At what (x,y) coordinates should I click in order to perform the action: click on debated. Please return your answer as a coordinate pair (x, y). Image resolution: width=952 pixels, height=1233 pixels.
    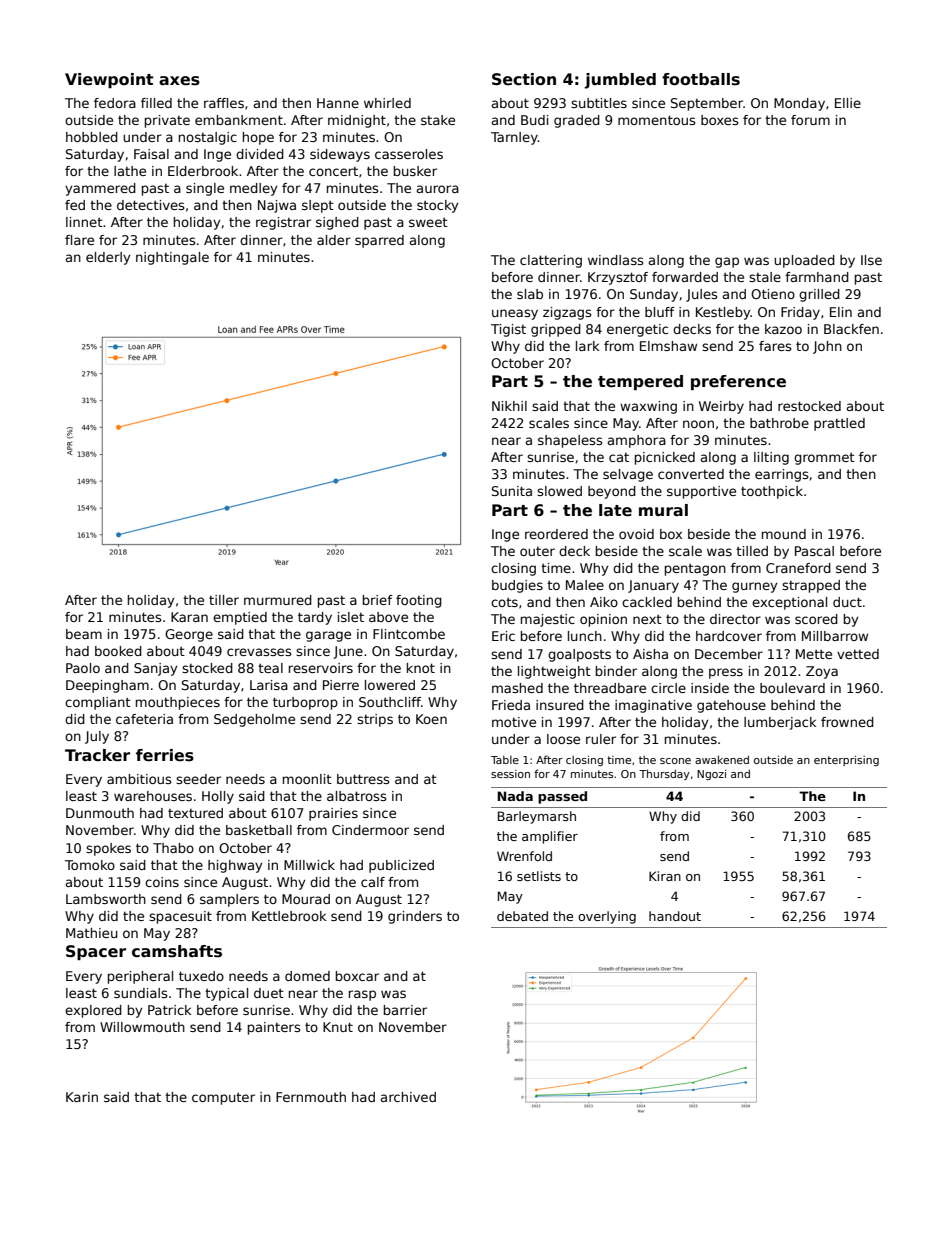
    Looking at the image, I should click on (522, 916).
